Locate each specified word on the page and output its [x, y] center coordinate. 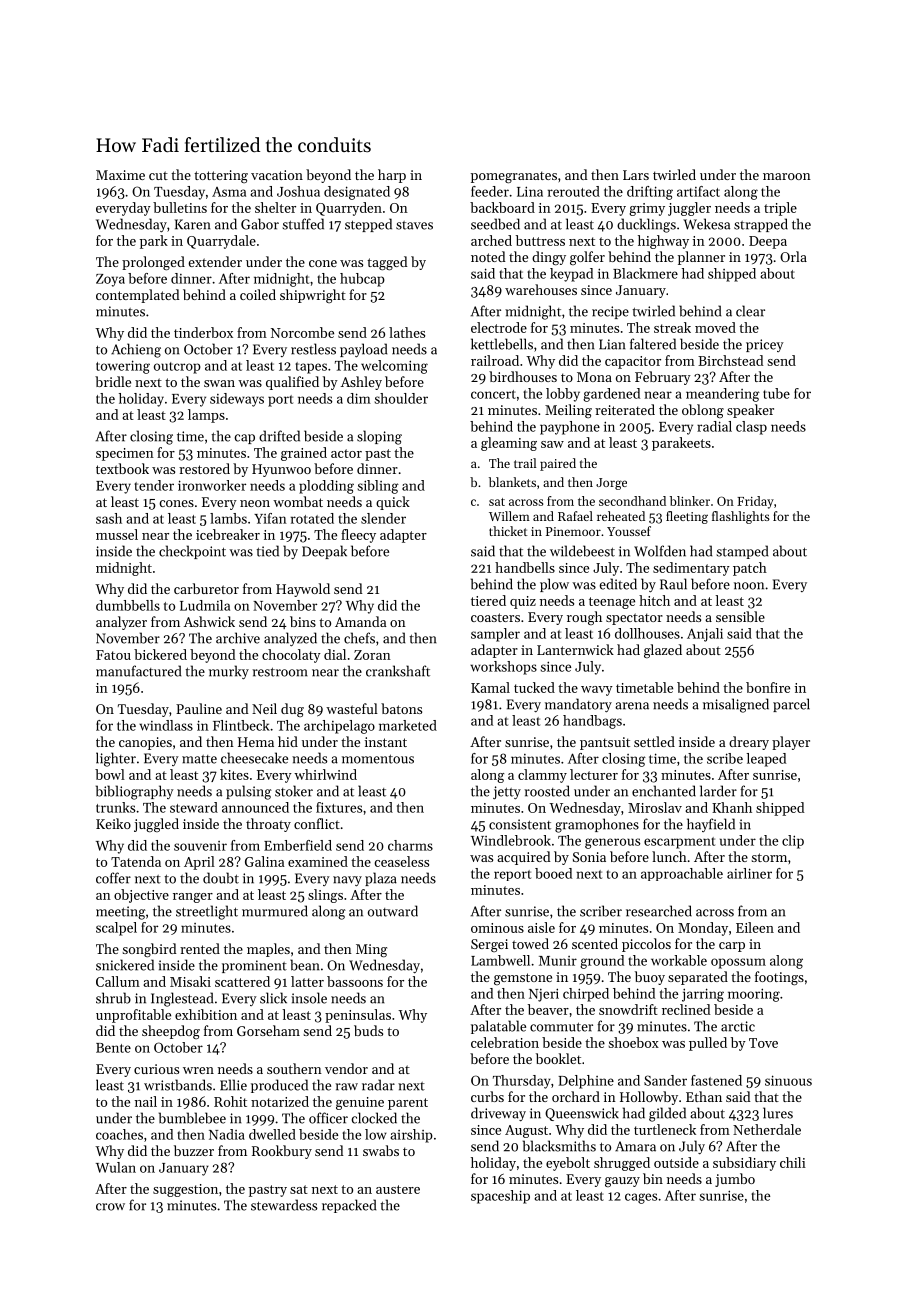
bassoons [355, 981]
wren [198, 1070]
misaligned [736, 705]
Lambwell [500, 960]
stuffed [303, 224]
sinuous [788, 1080]
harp [392, 176]
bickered [160, 654]
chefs [359, 638]
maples [268, 950]
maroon [787, 176]
